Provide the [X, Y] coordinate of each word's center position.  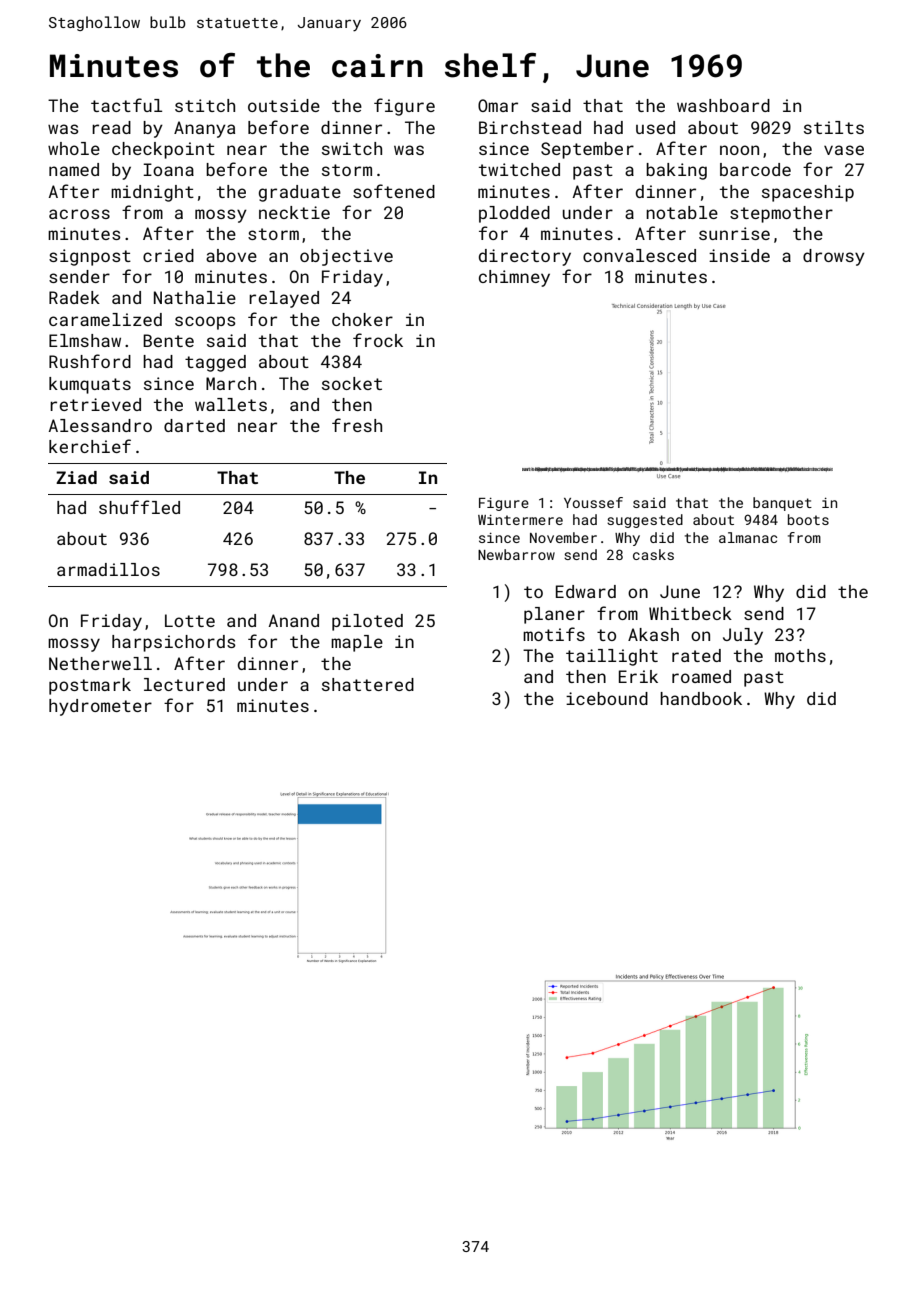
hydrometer [100, 707]
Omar [498, 105]
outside [284, 105]
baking [676, 171]
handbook [701, 698]
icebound [607, 698]
